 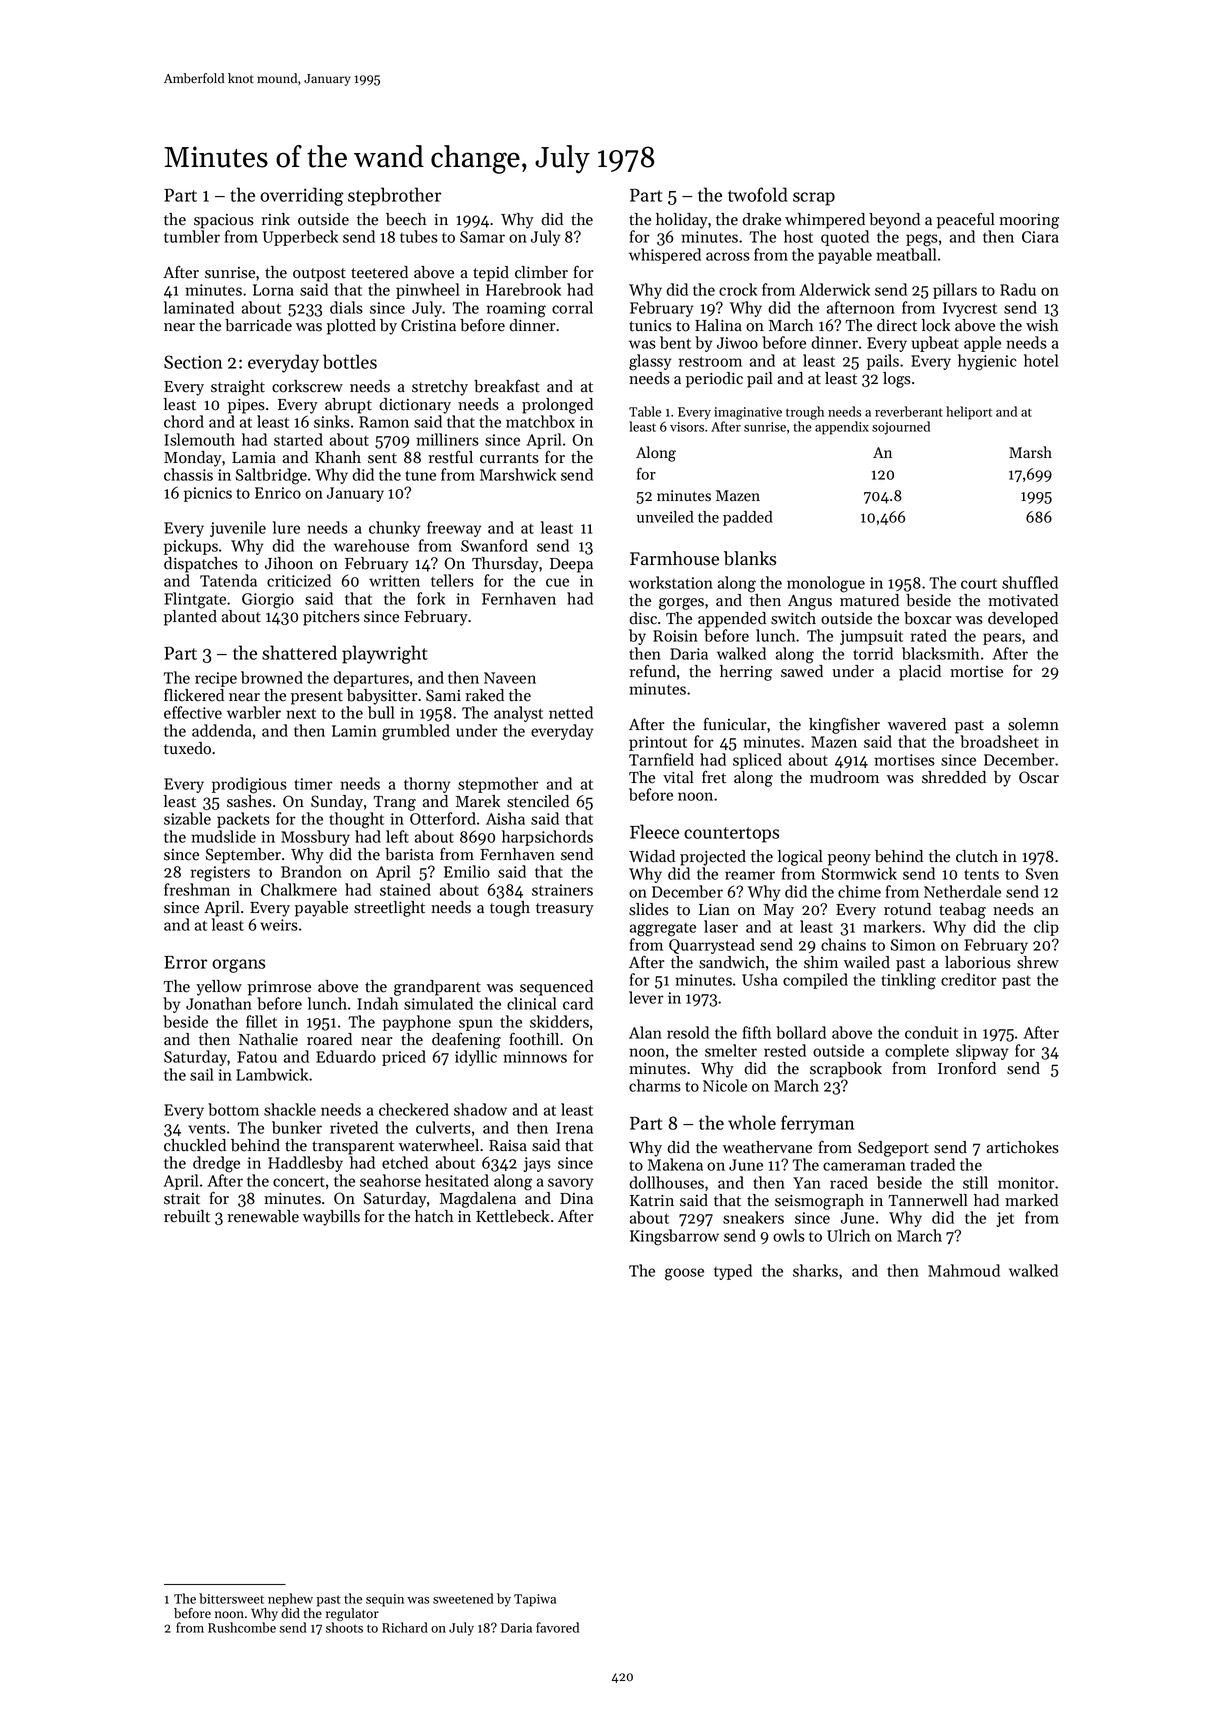 What do you see at coordinates (224, 221) in the image?
I see `spacious` at bounding box center [224, 221].
